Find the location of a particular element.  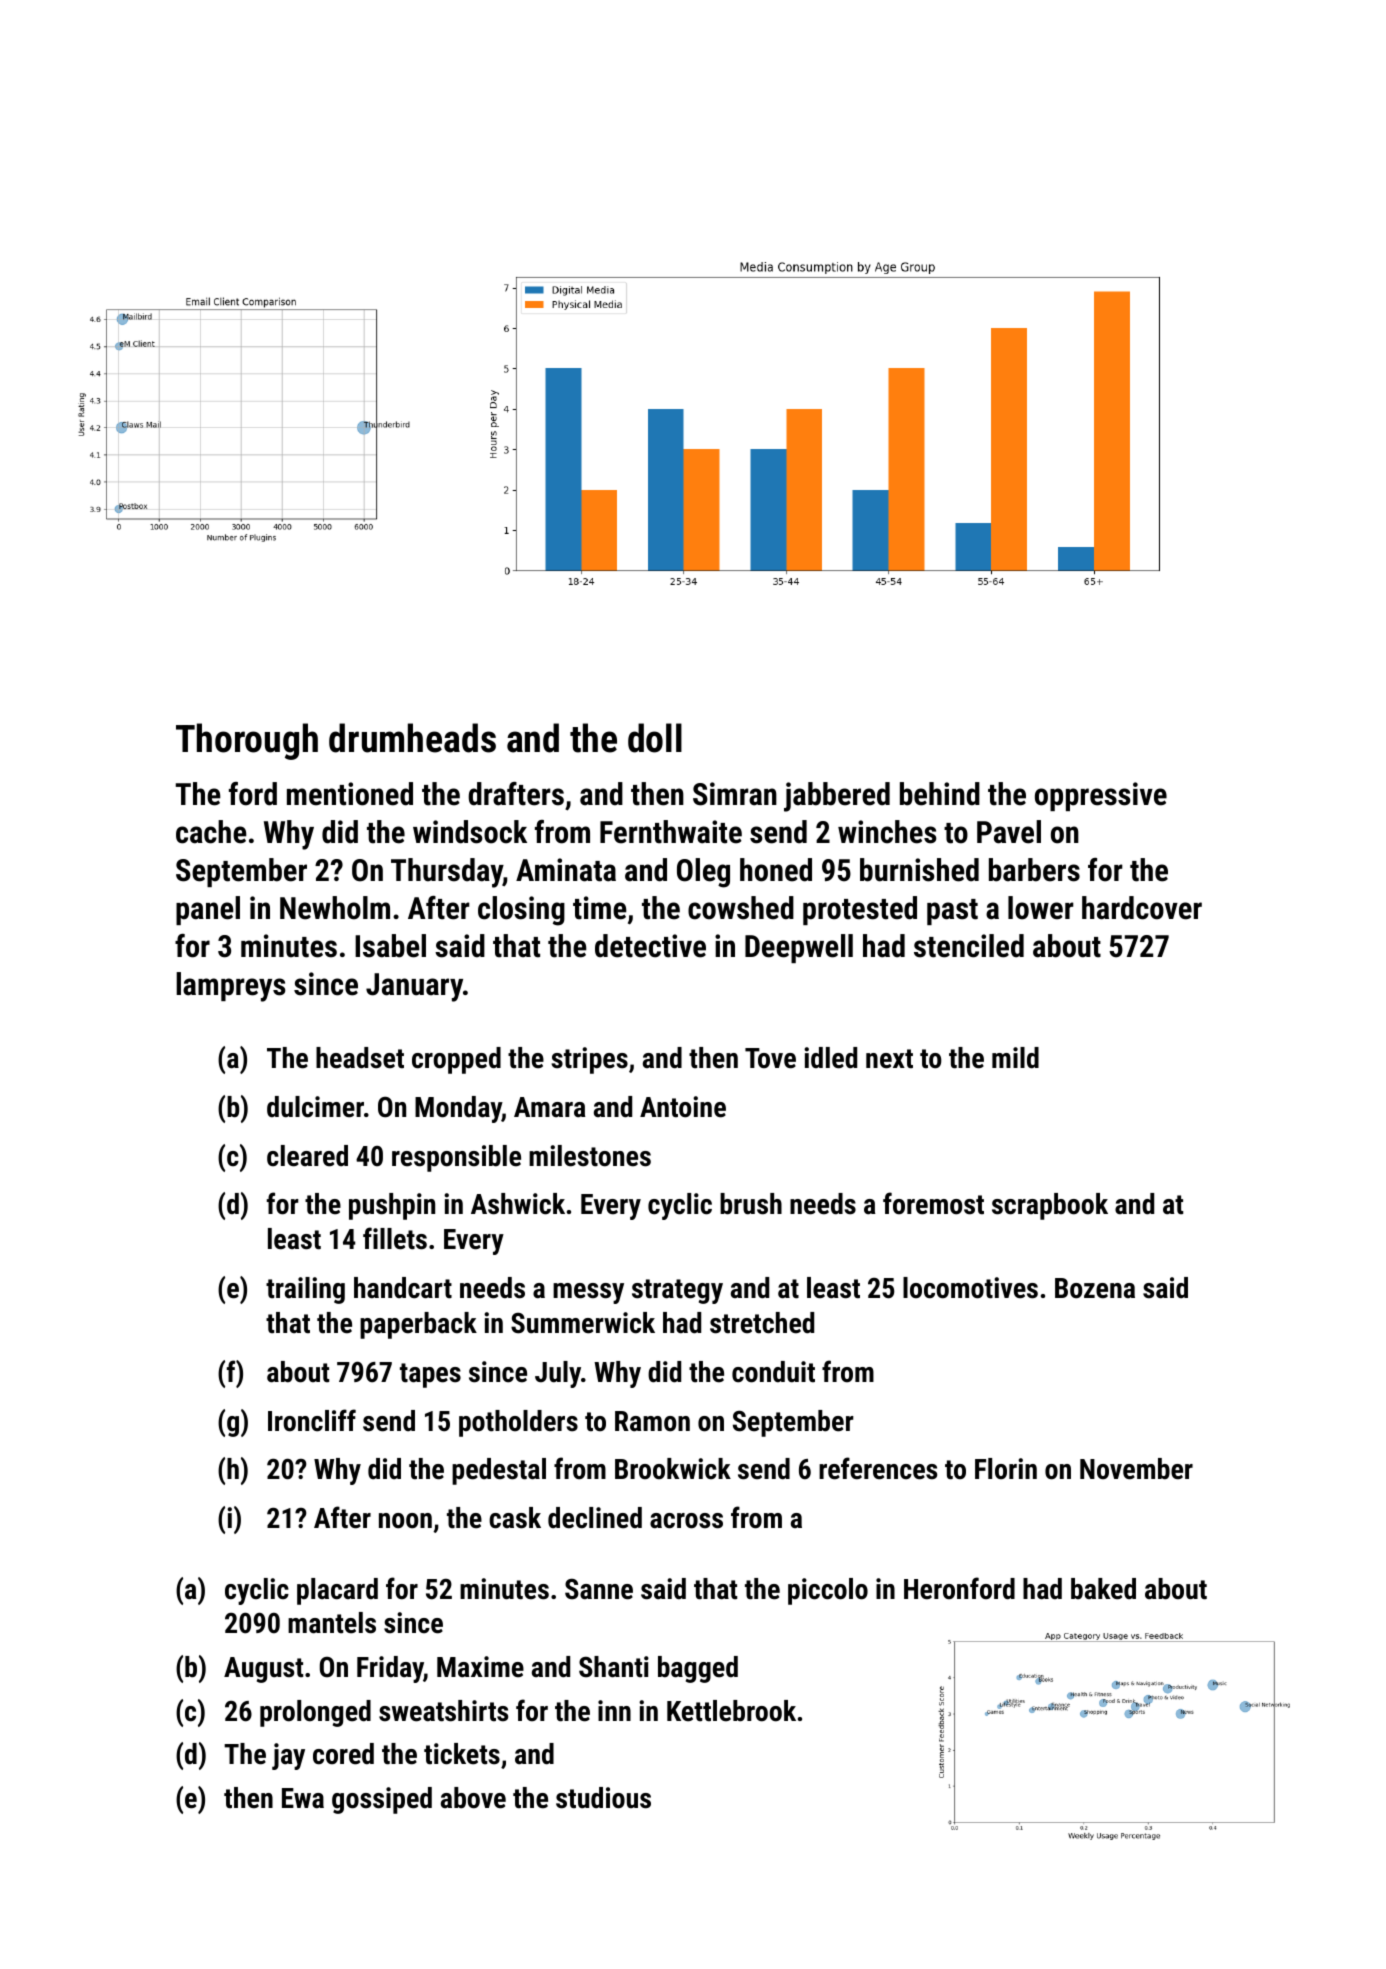

baked is located at coordinates (1103, 1589).
